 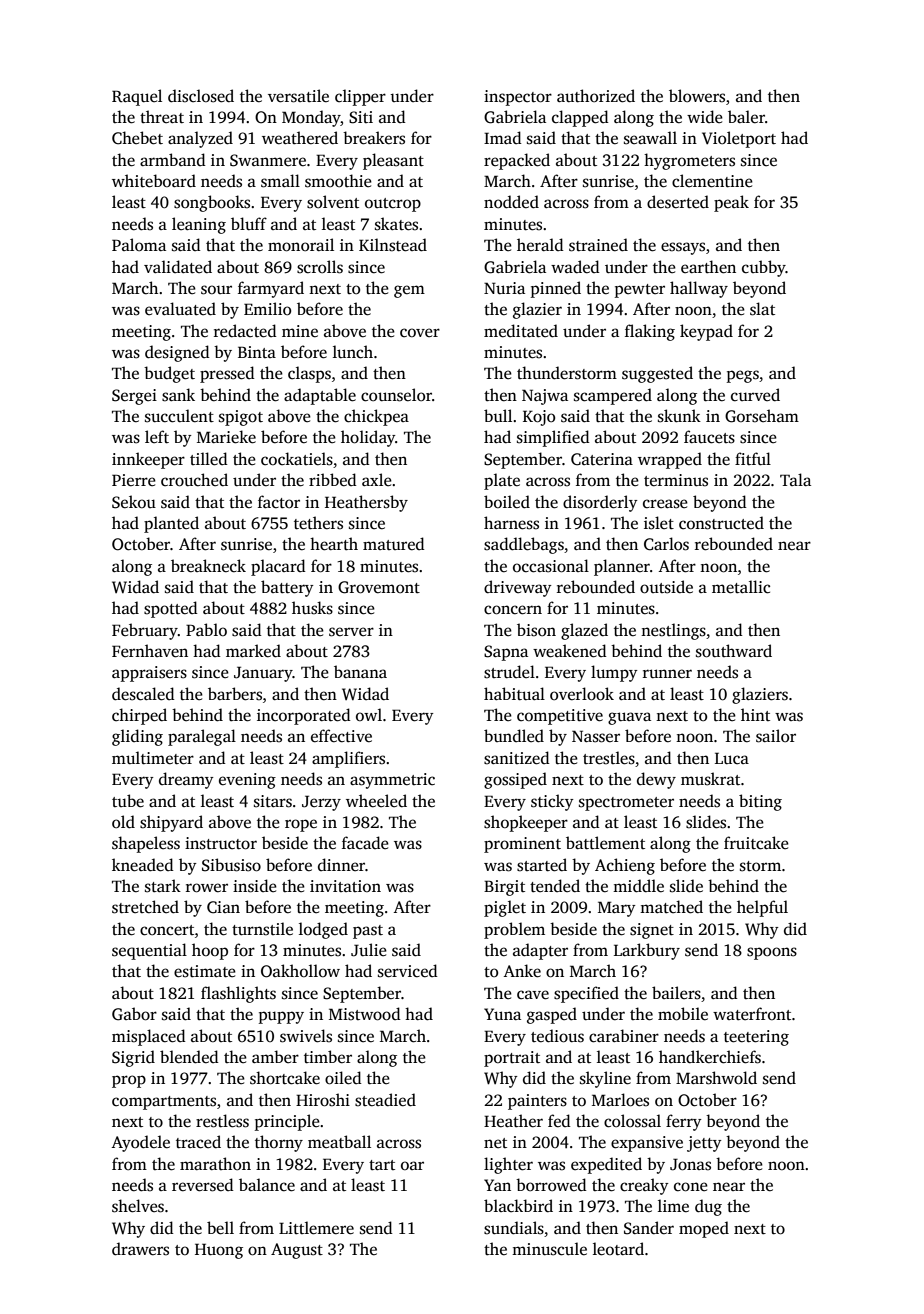 What do you see at coordinates (498, 415) in the image?
I see `bull` at bounding box center [498, 415].
